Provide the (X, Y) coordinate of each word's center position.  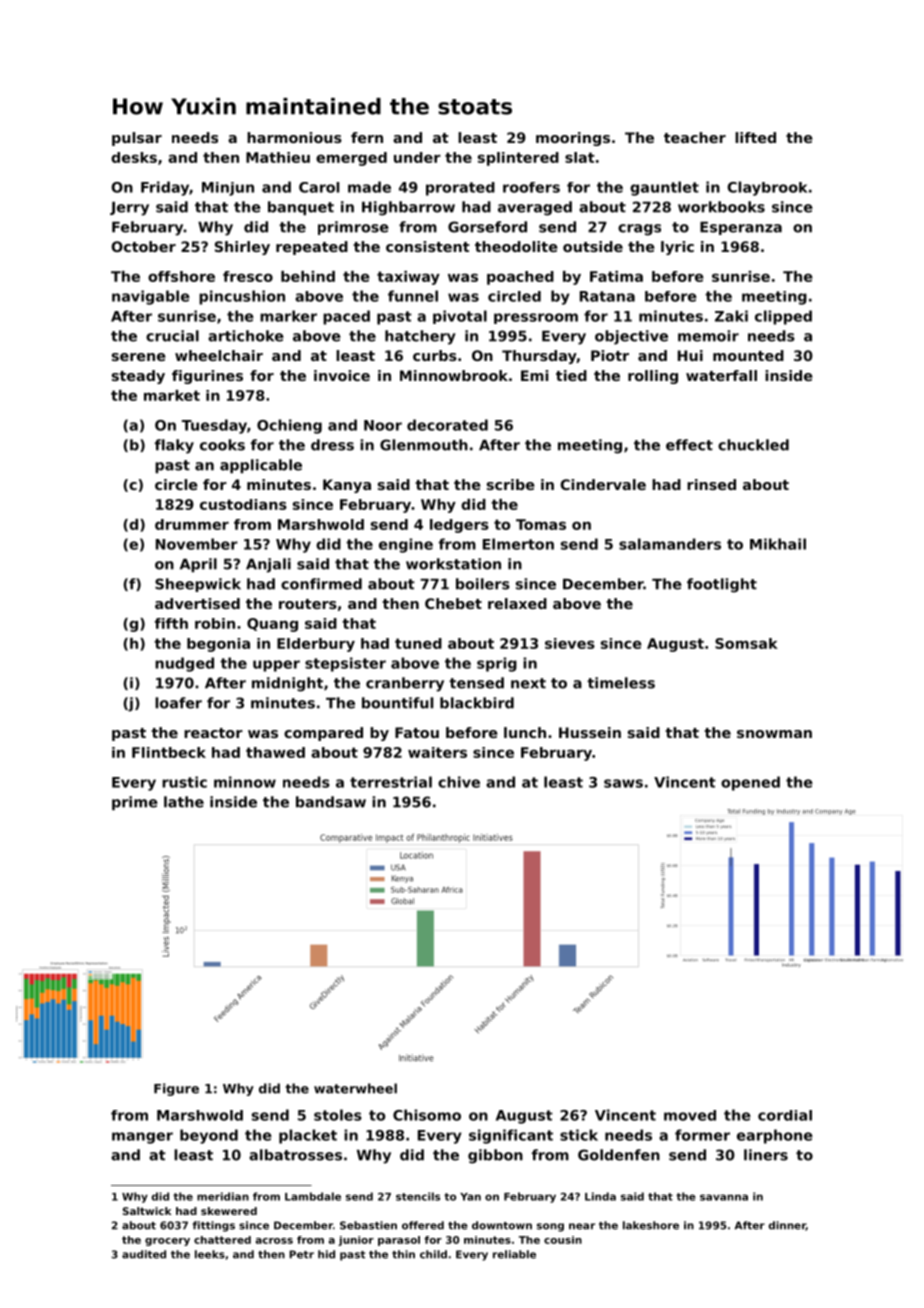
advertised (197, 603)
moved (690, 1115)
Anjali (268, 565)
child (433, 1254)
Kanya (347, 486)
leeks (210, 1254)
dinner (787, 1226)
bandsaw (331, 802)
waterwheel (355, 1088)
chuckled (753, 445)
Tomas (541, 524)
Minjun (228, 189)
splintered (518, 159)
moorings (573, 139)
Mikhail (778, 544)
